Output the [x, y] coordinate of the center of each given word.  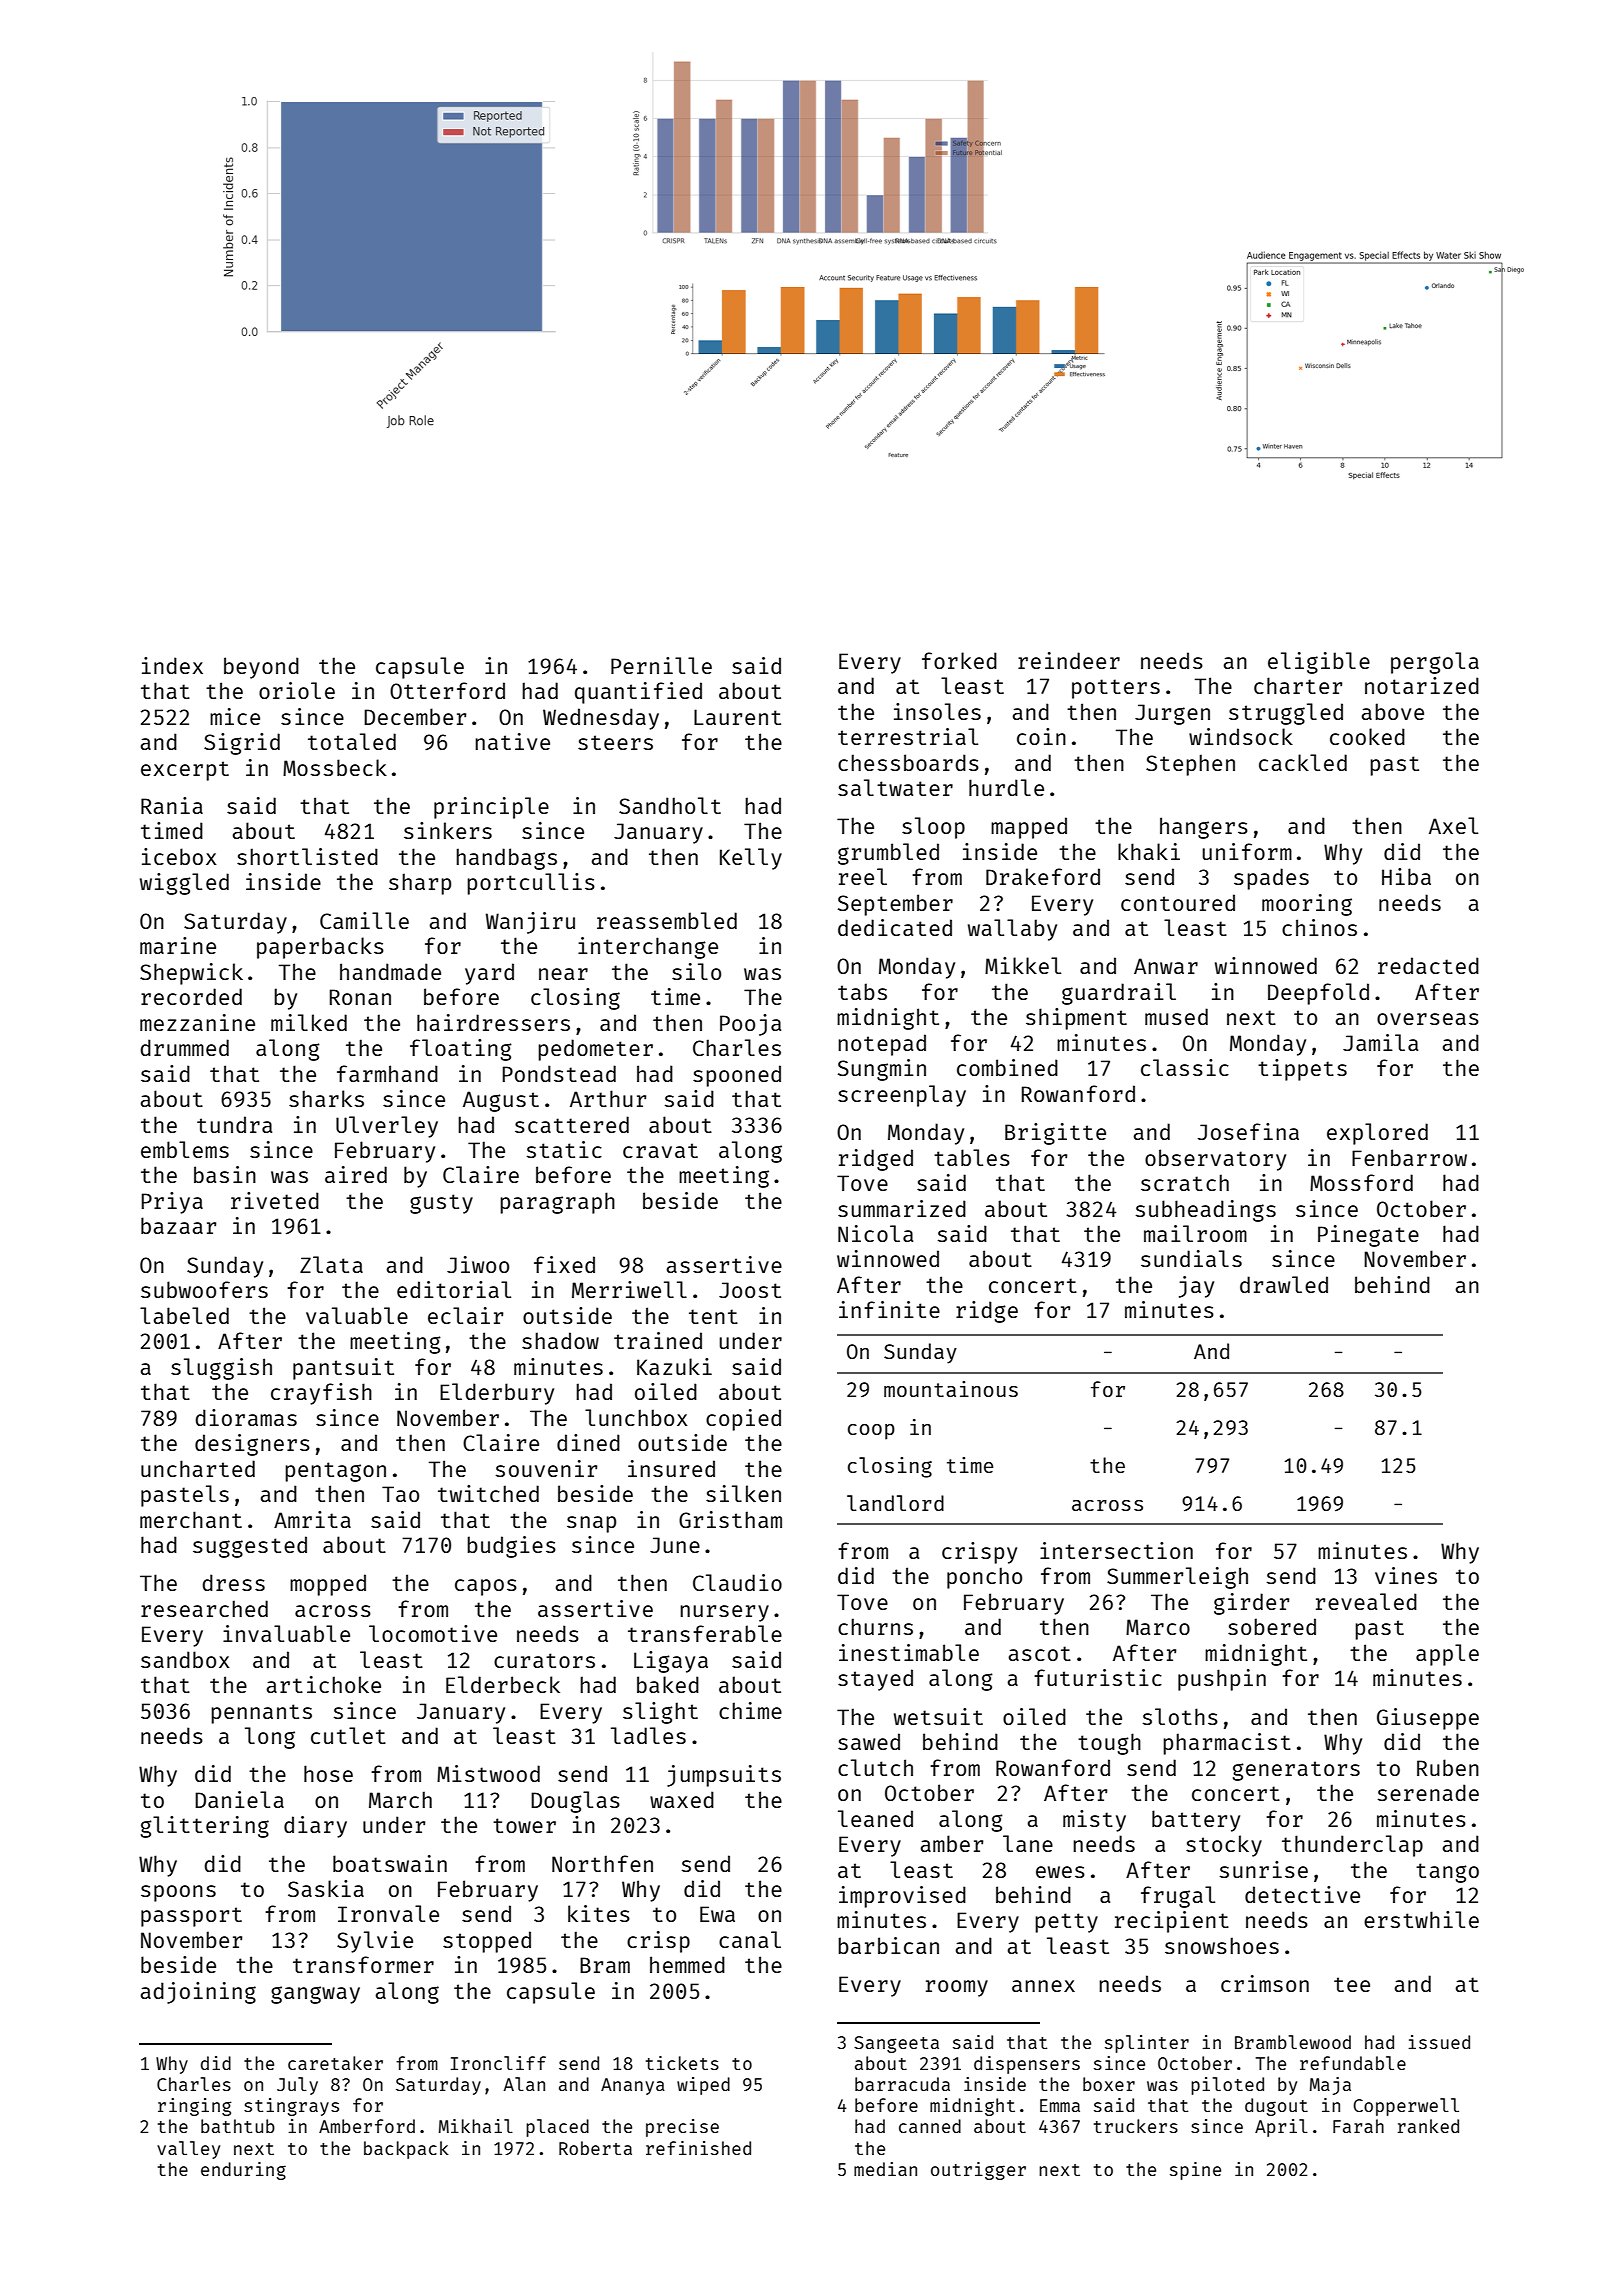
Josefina [1248, 1131]
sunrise [1264, 1869]
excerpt [185, 771]
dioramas [246, 1417]
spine [1195, 2171]
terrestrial [908, 736]
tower [524, 1825]
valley [188, 2150]
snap [591, 1524]
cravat [660, 1150]
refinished [698, 2148]
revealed [1366, 1601]
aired [356, 1174]
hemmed [687, 1964]
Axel [1453, 825]
